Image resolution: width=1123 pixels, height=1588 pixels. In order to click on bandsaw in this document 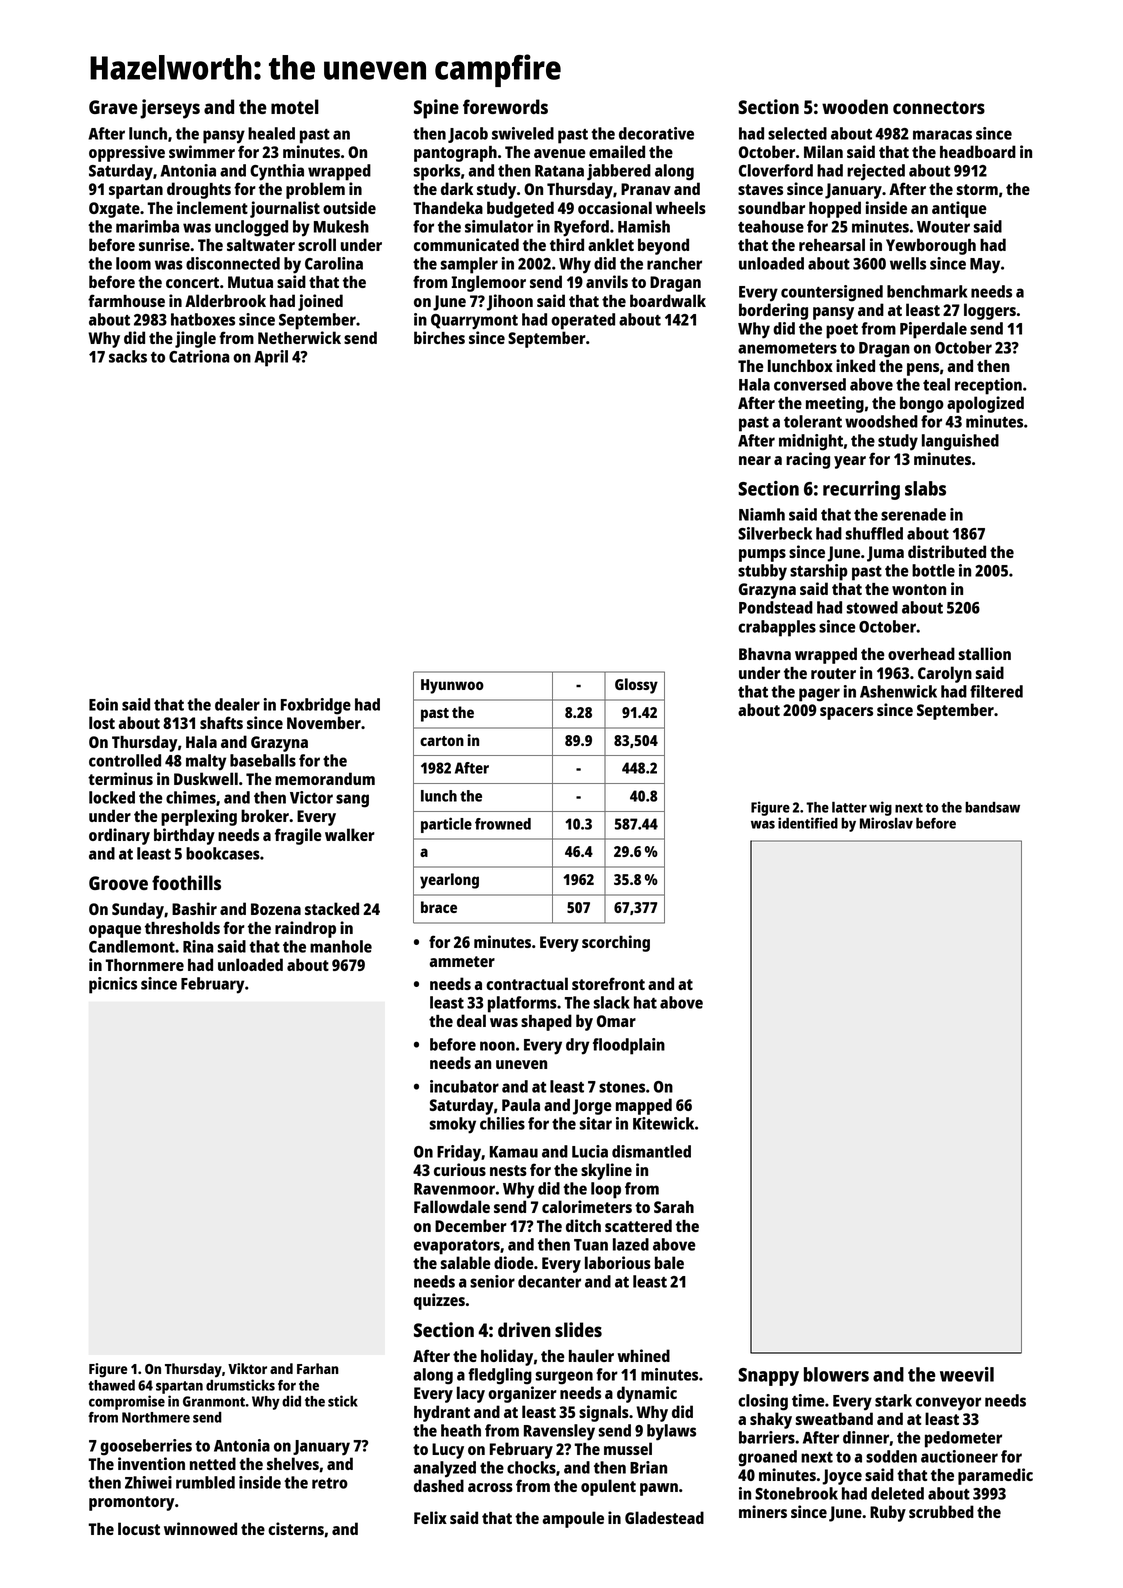, I will do `click(992, 807)`.
